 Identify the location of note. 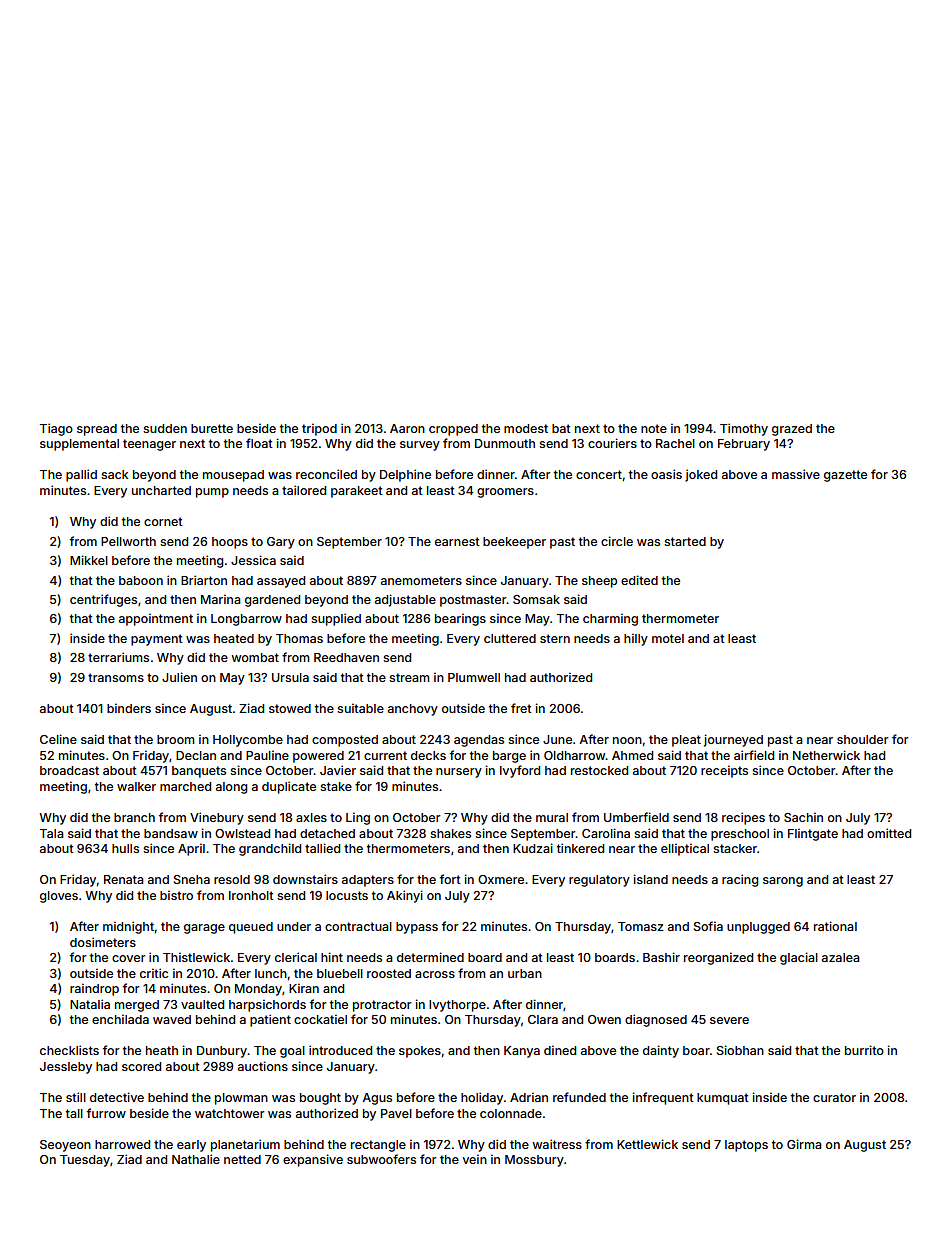
(654, 428).
